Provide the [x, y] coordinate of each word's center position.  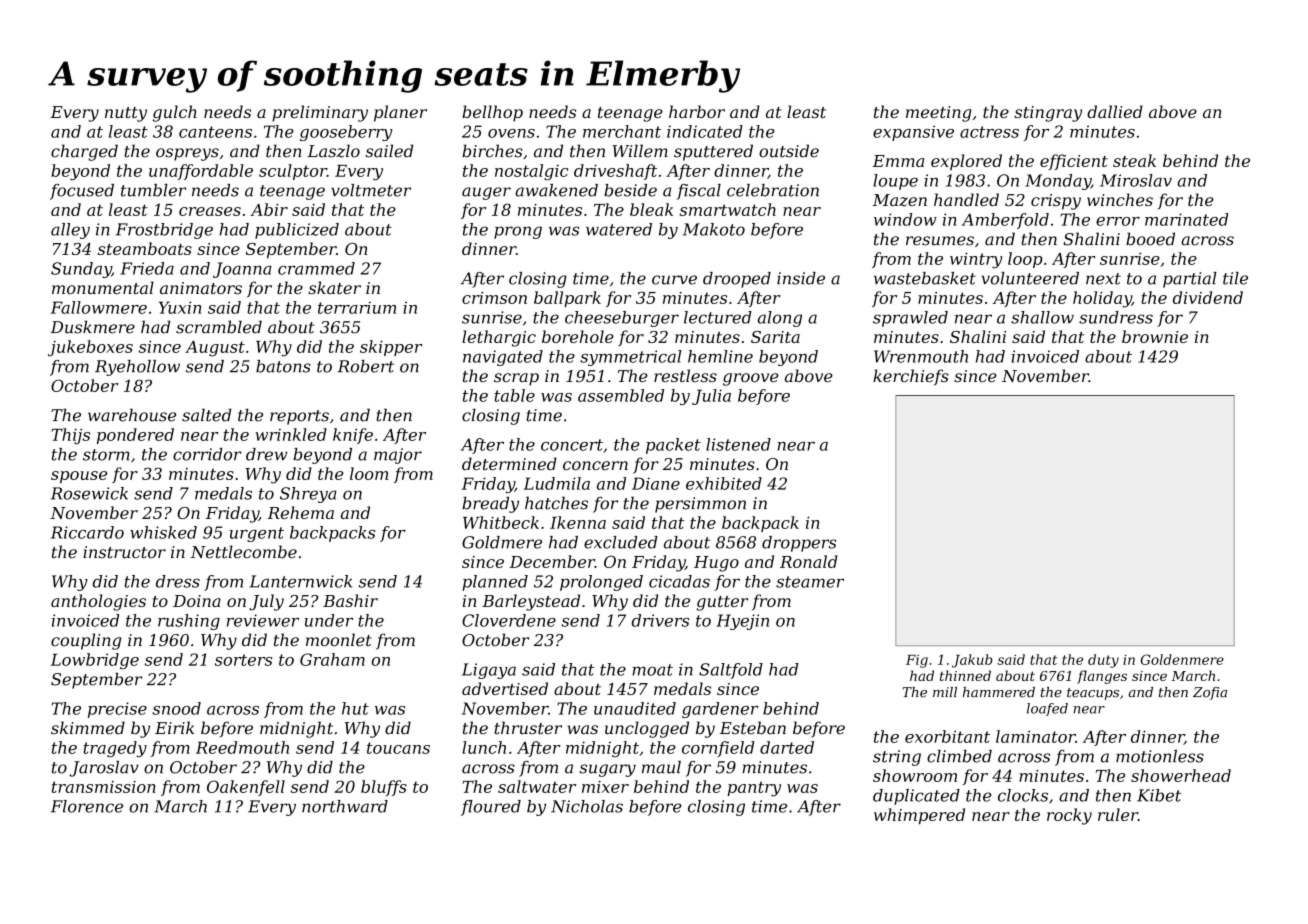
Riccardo [87, 532]
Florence [87, 806]
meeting [939, 114]
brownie [1155, 336]
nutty [126, 114]
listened [738, 444]
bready [490, 505]
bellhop [492, 113]
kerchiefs [911, 377]
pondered [135, 436]
